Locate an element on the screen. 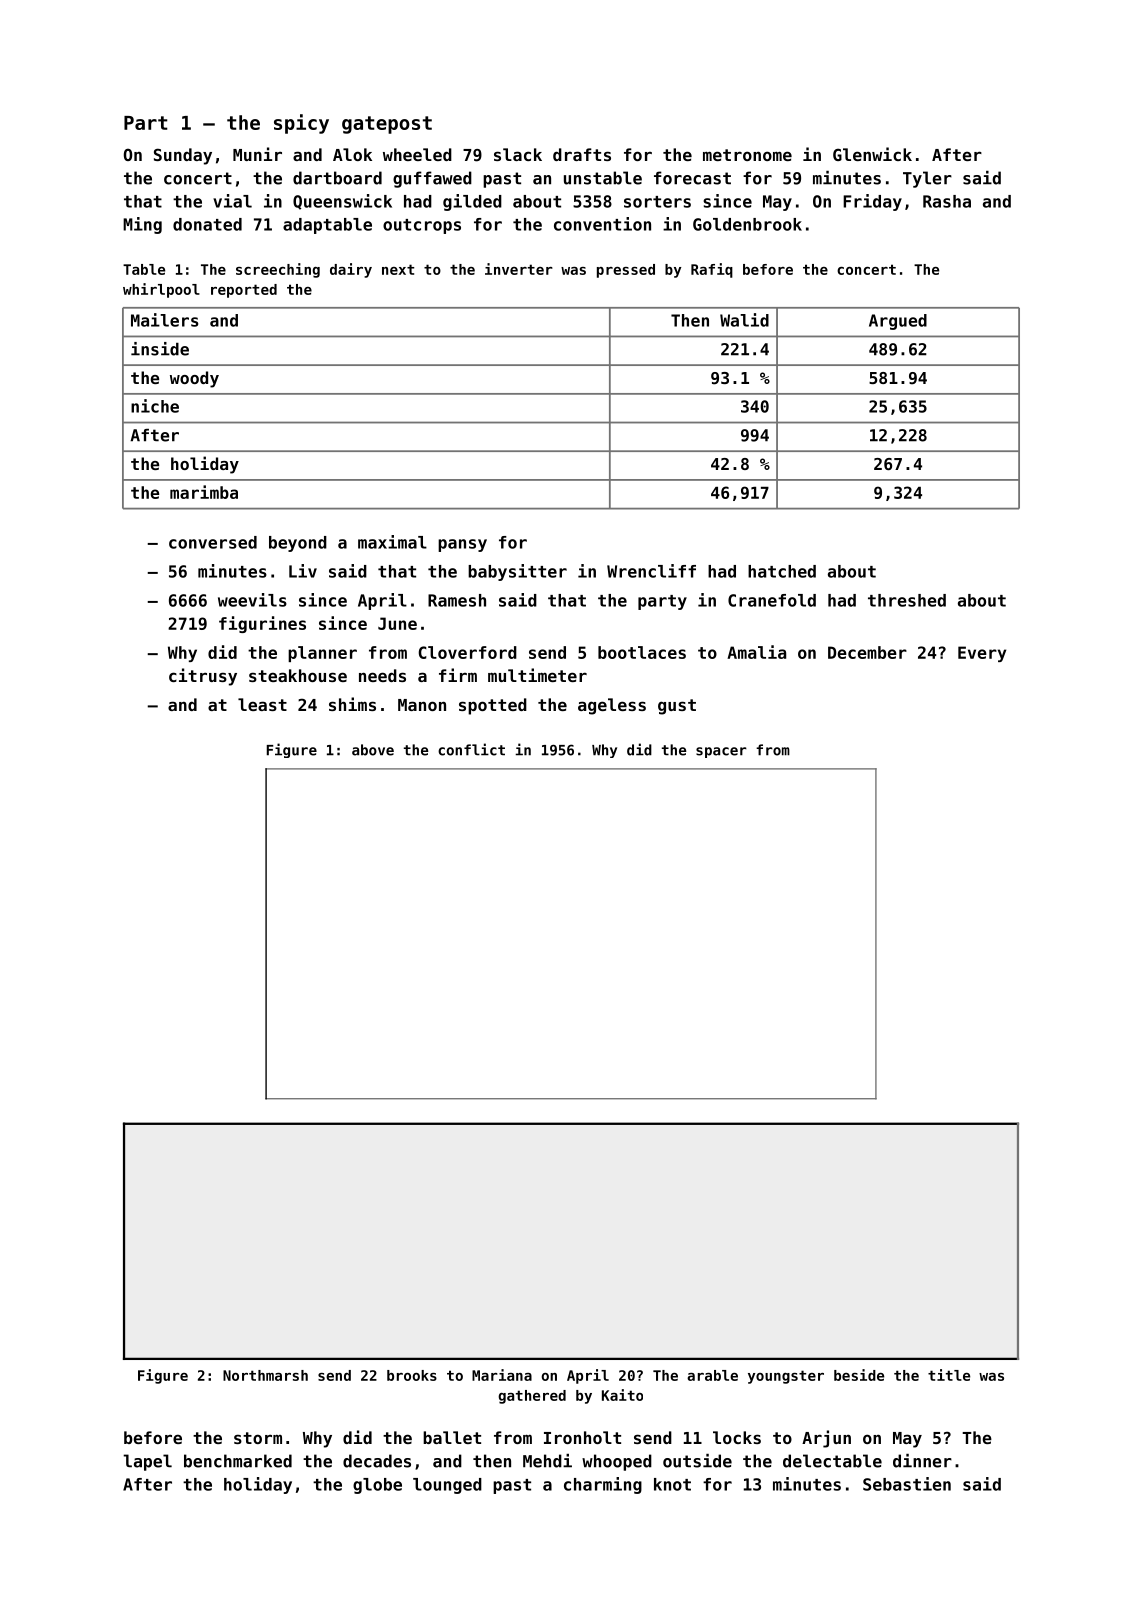 This screenshot has width=1142, height=1622. Sebastien is located at coordinates (907, 1484).
